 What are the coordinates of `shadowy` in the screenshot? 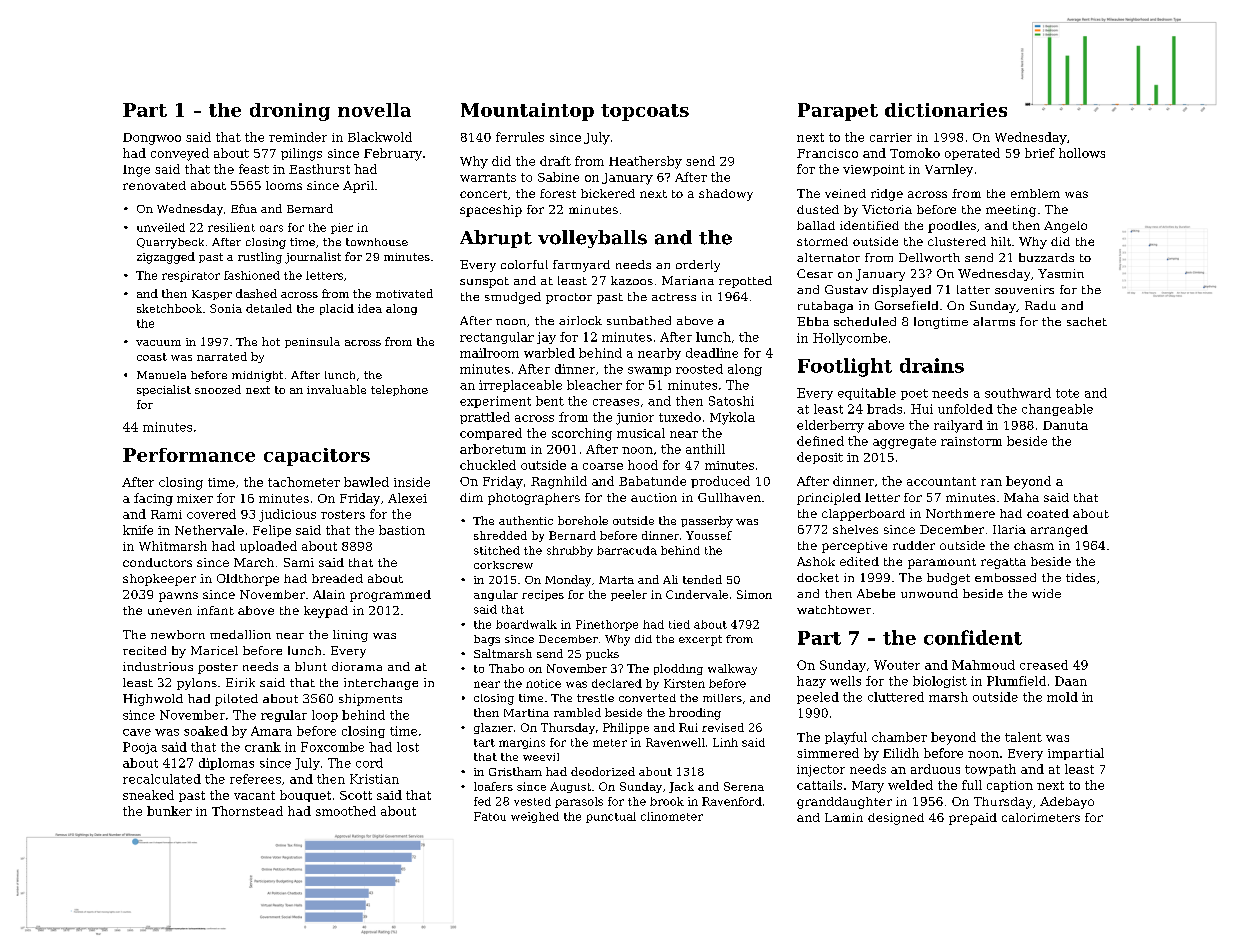 It's located at (726, 195).
